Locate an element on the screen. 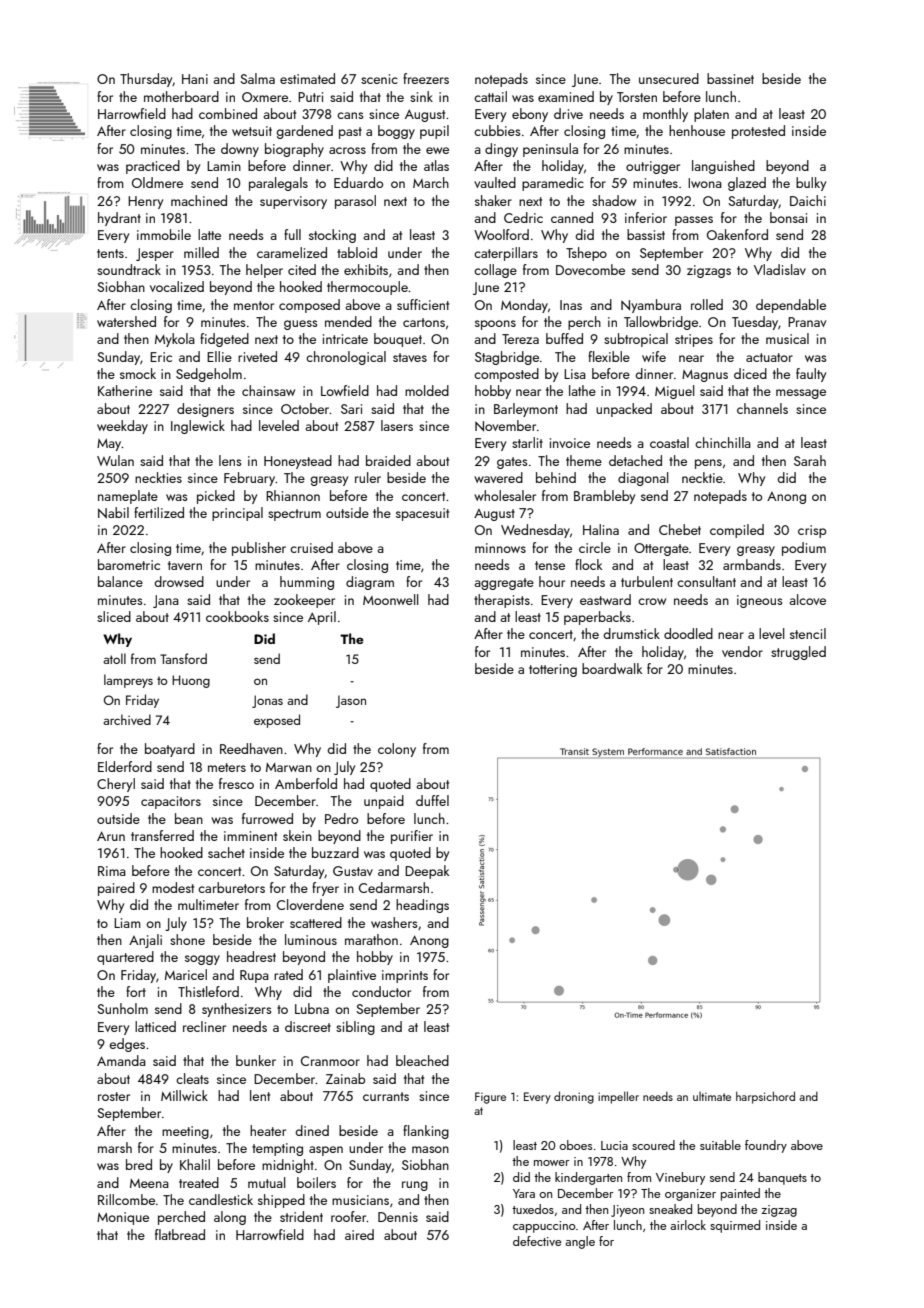  colony is located at coordinates (397, 750).
